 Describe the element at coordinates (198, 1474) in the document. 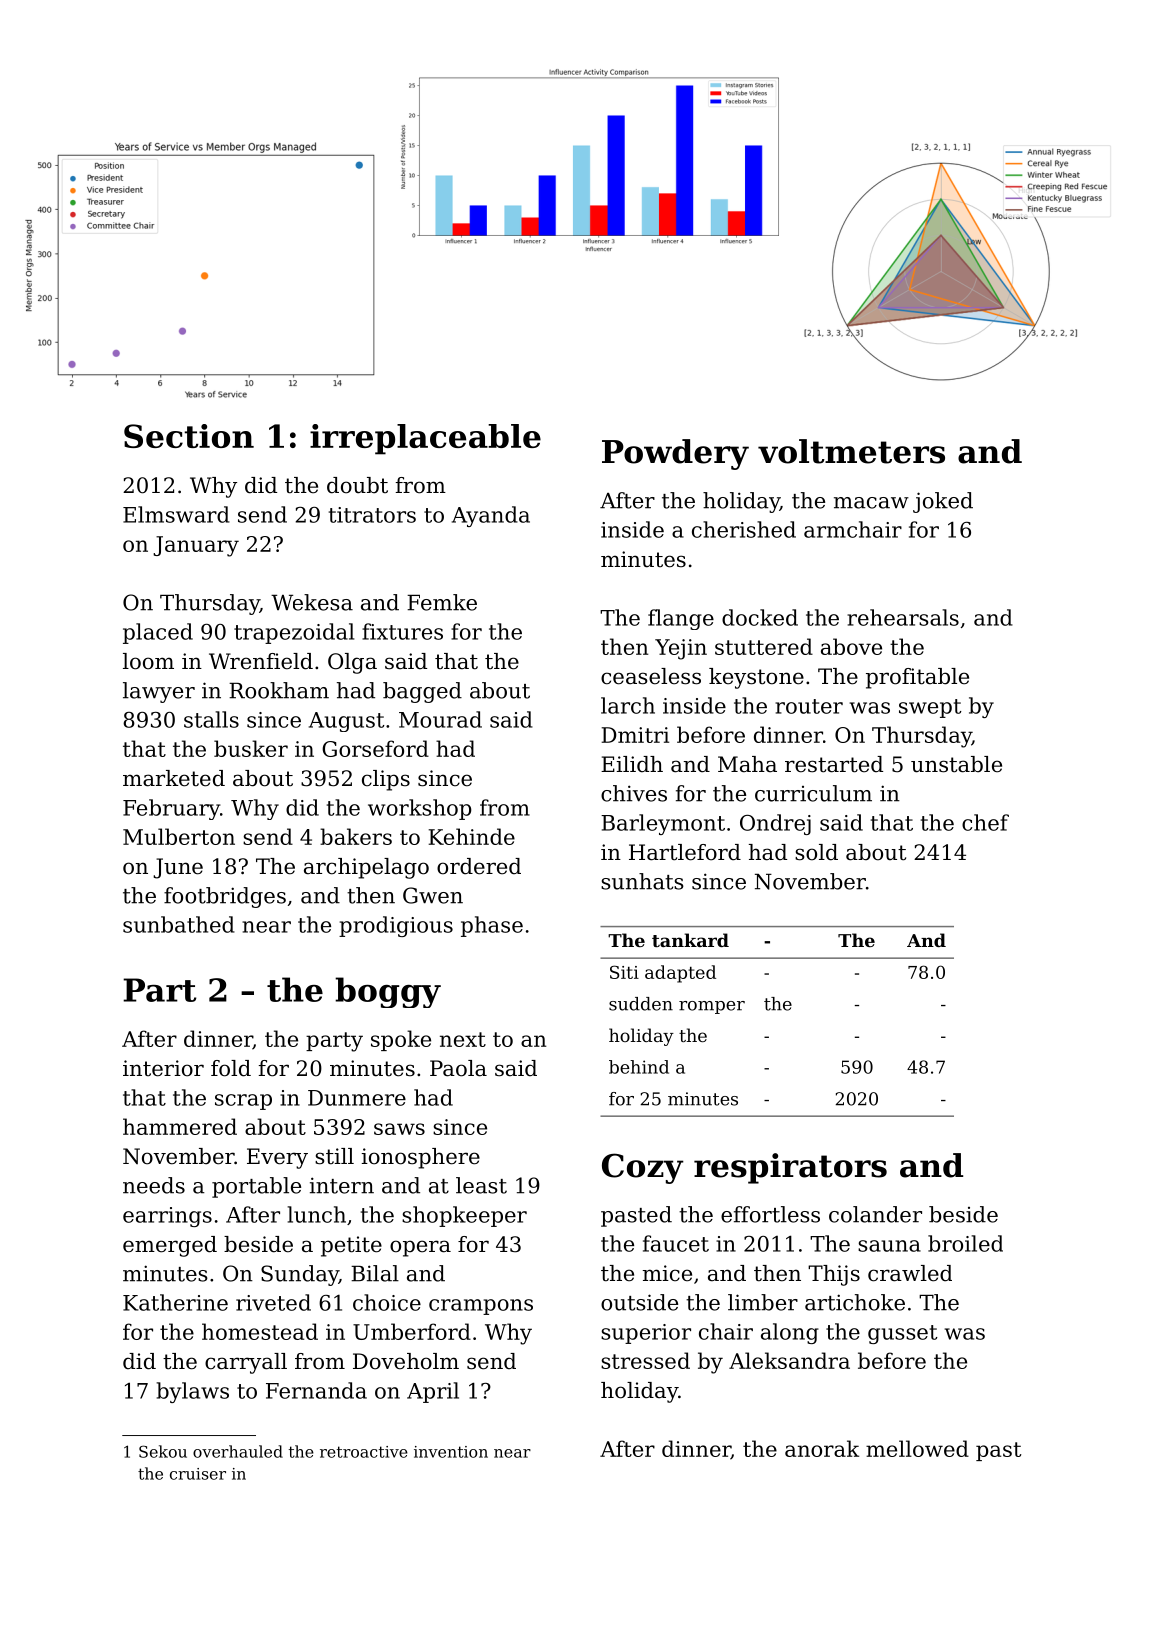

I see `cruiser` at that location.
